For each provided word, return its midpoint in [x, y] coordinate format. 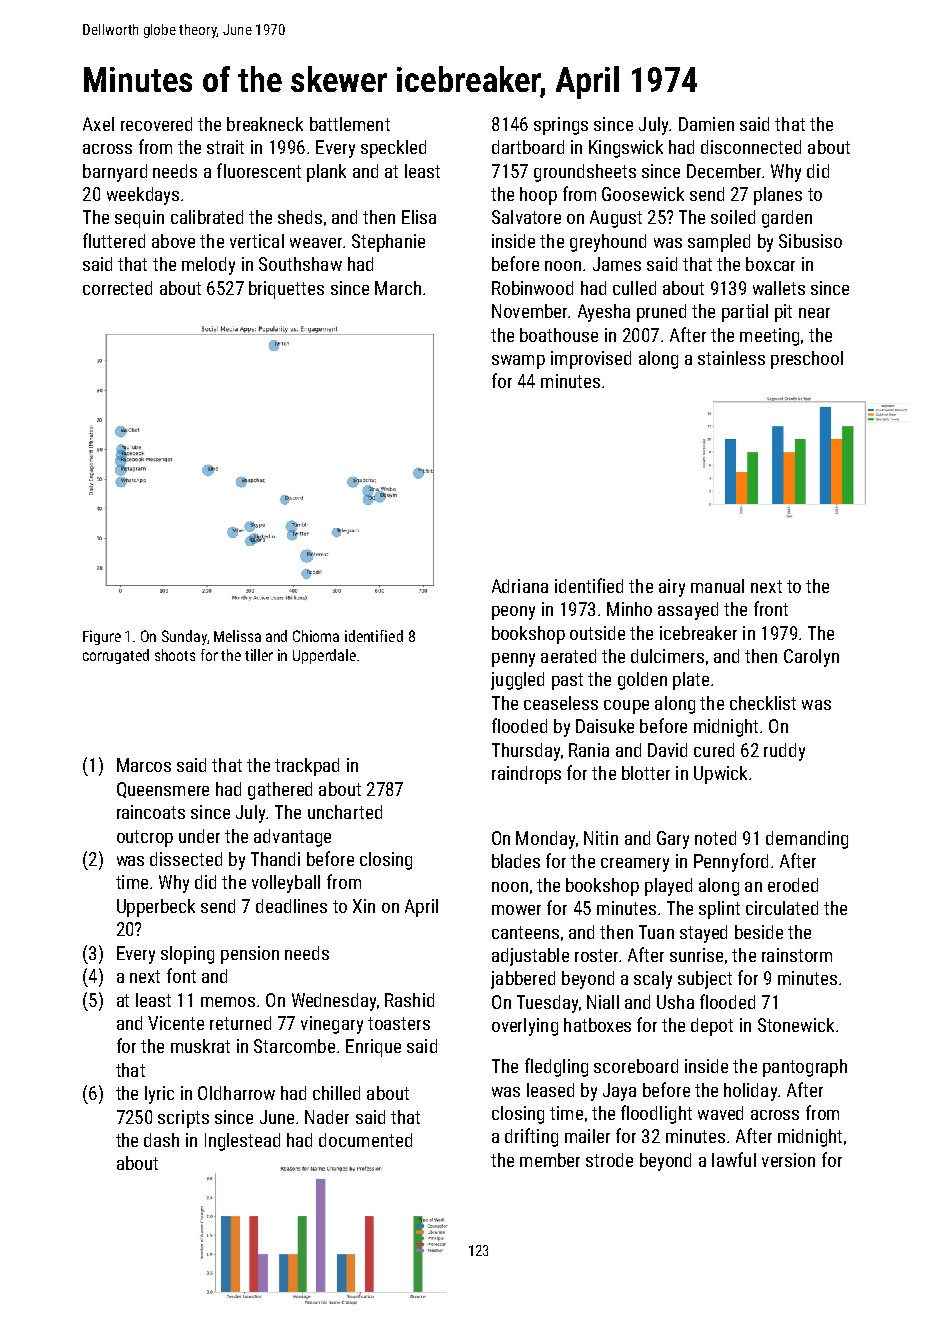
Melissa [237, 636]
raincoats [151, 812]
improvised [591, 360]
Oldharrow [236, 1093]
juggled [517, 681]
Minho [629, 609]
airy [672, 588]
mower [516, 910]
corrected [117, 288]
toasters [399, 1023]
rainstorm [797, 955]
